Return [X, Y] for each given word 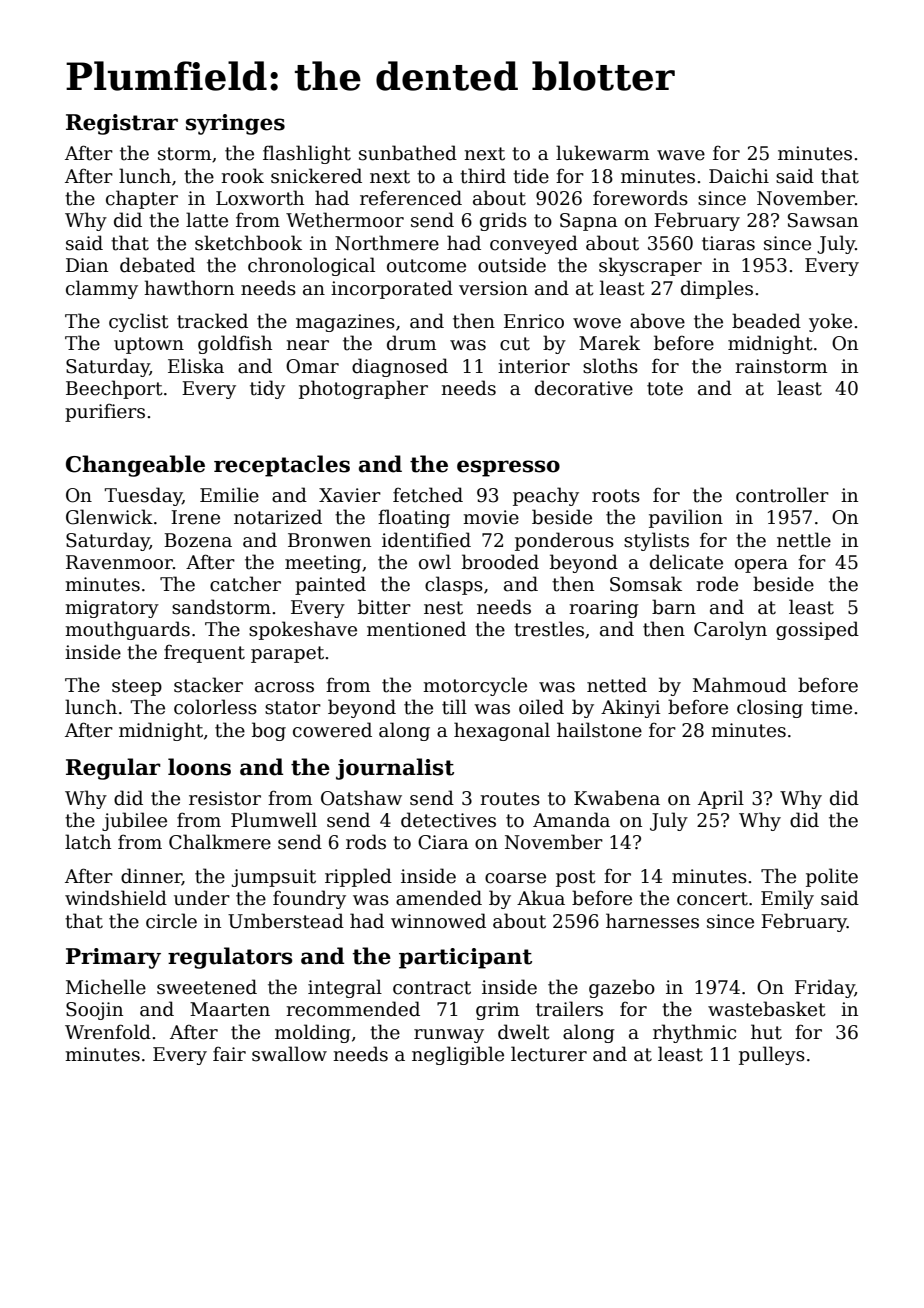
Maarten [230, 1009]
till [454, 707]
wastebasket [767, 1009]
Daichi [739, 176]
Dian [87, 265]
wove [597, 323]
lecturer [549, 1054]
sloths [610, 366]
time [831, 707]
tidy [267, 389]
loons [199, 767]
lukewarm [602, 153]
